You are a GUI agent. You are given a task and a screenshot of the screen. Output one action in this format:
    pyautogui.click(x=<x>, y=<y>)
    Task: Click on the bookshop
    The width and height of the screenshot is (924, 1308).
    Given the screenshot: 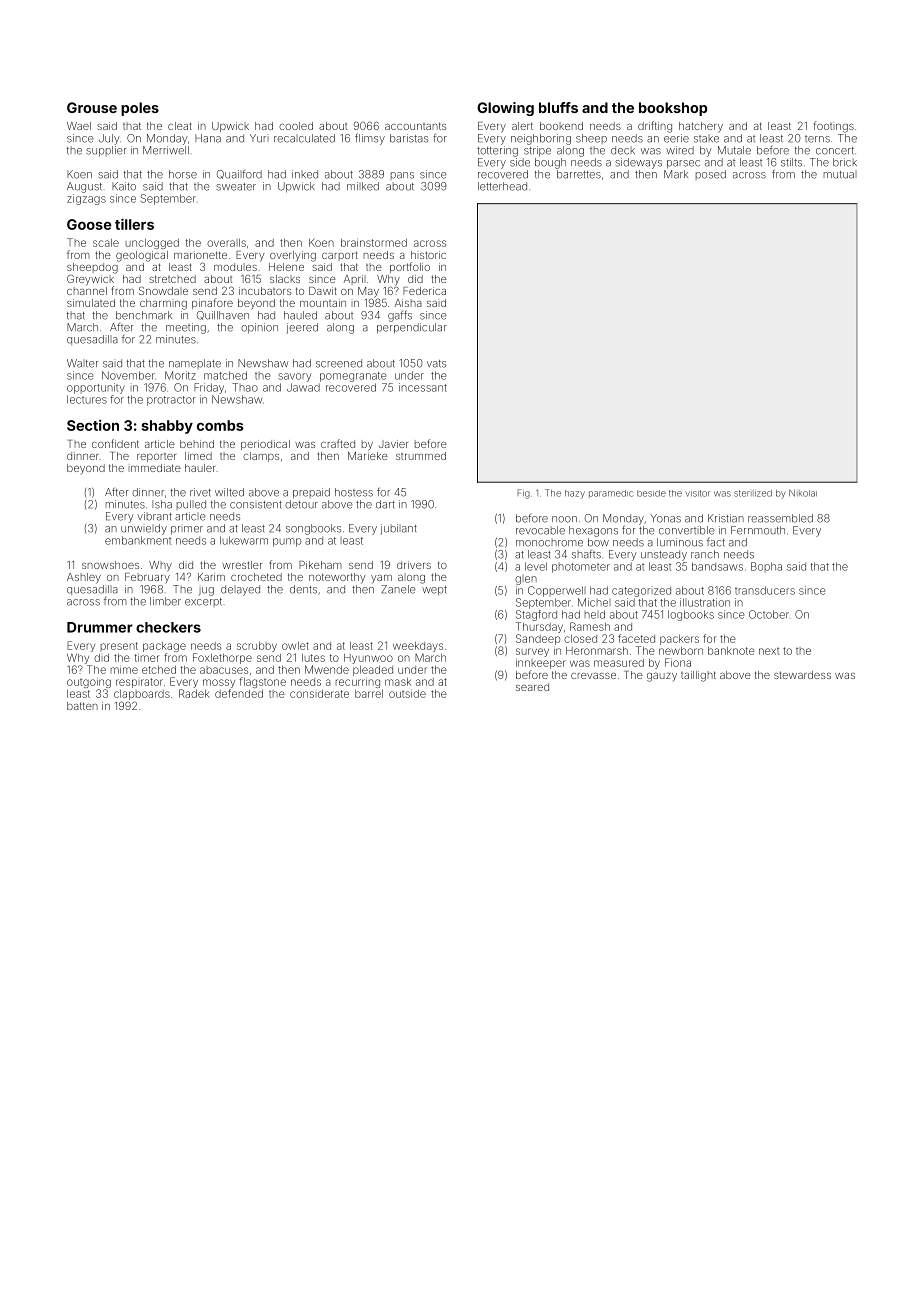 What is the action you would take?
    pyautogui.click(x=673, y=109)
